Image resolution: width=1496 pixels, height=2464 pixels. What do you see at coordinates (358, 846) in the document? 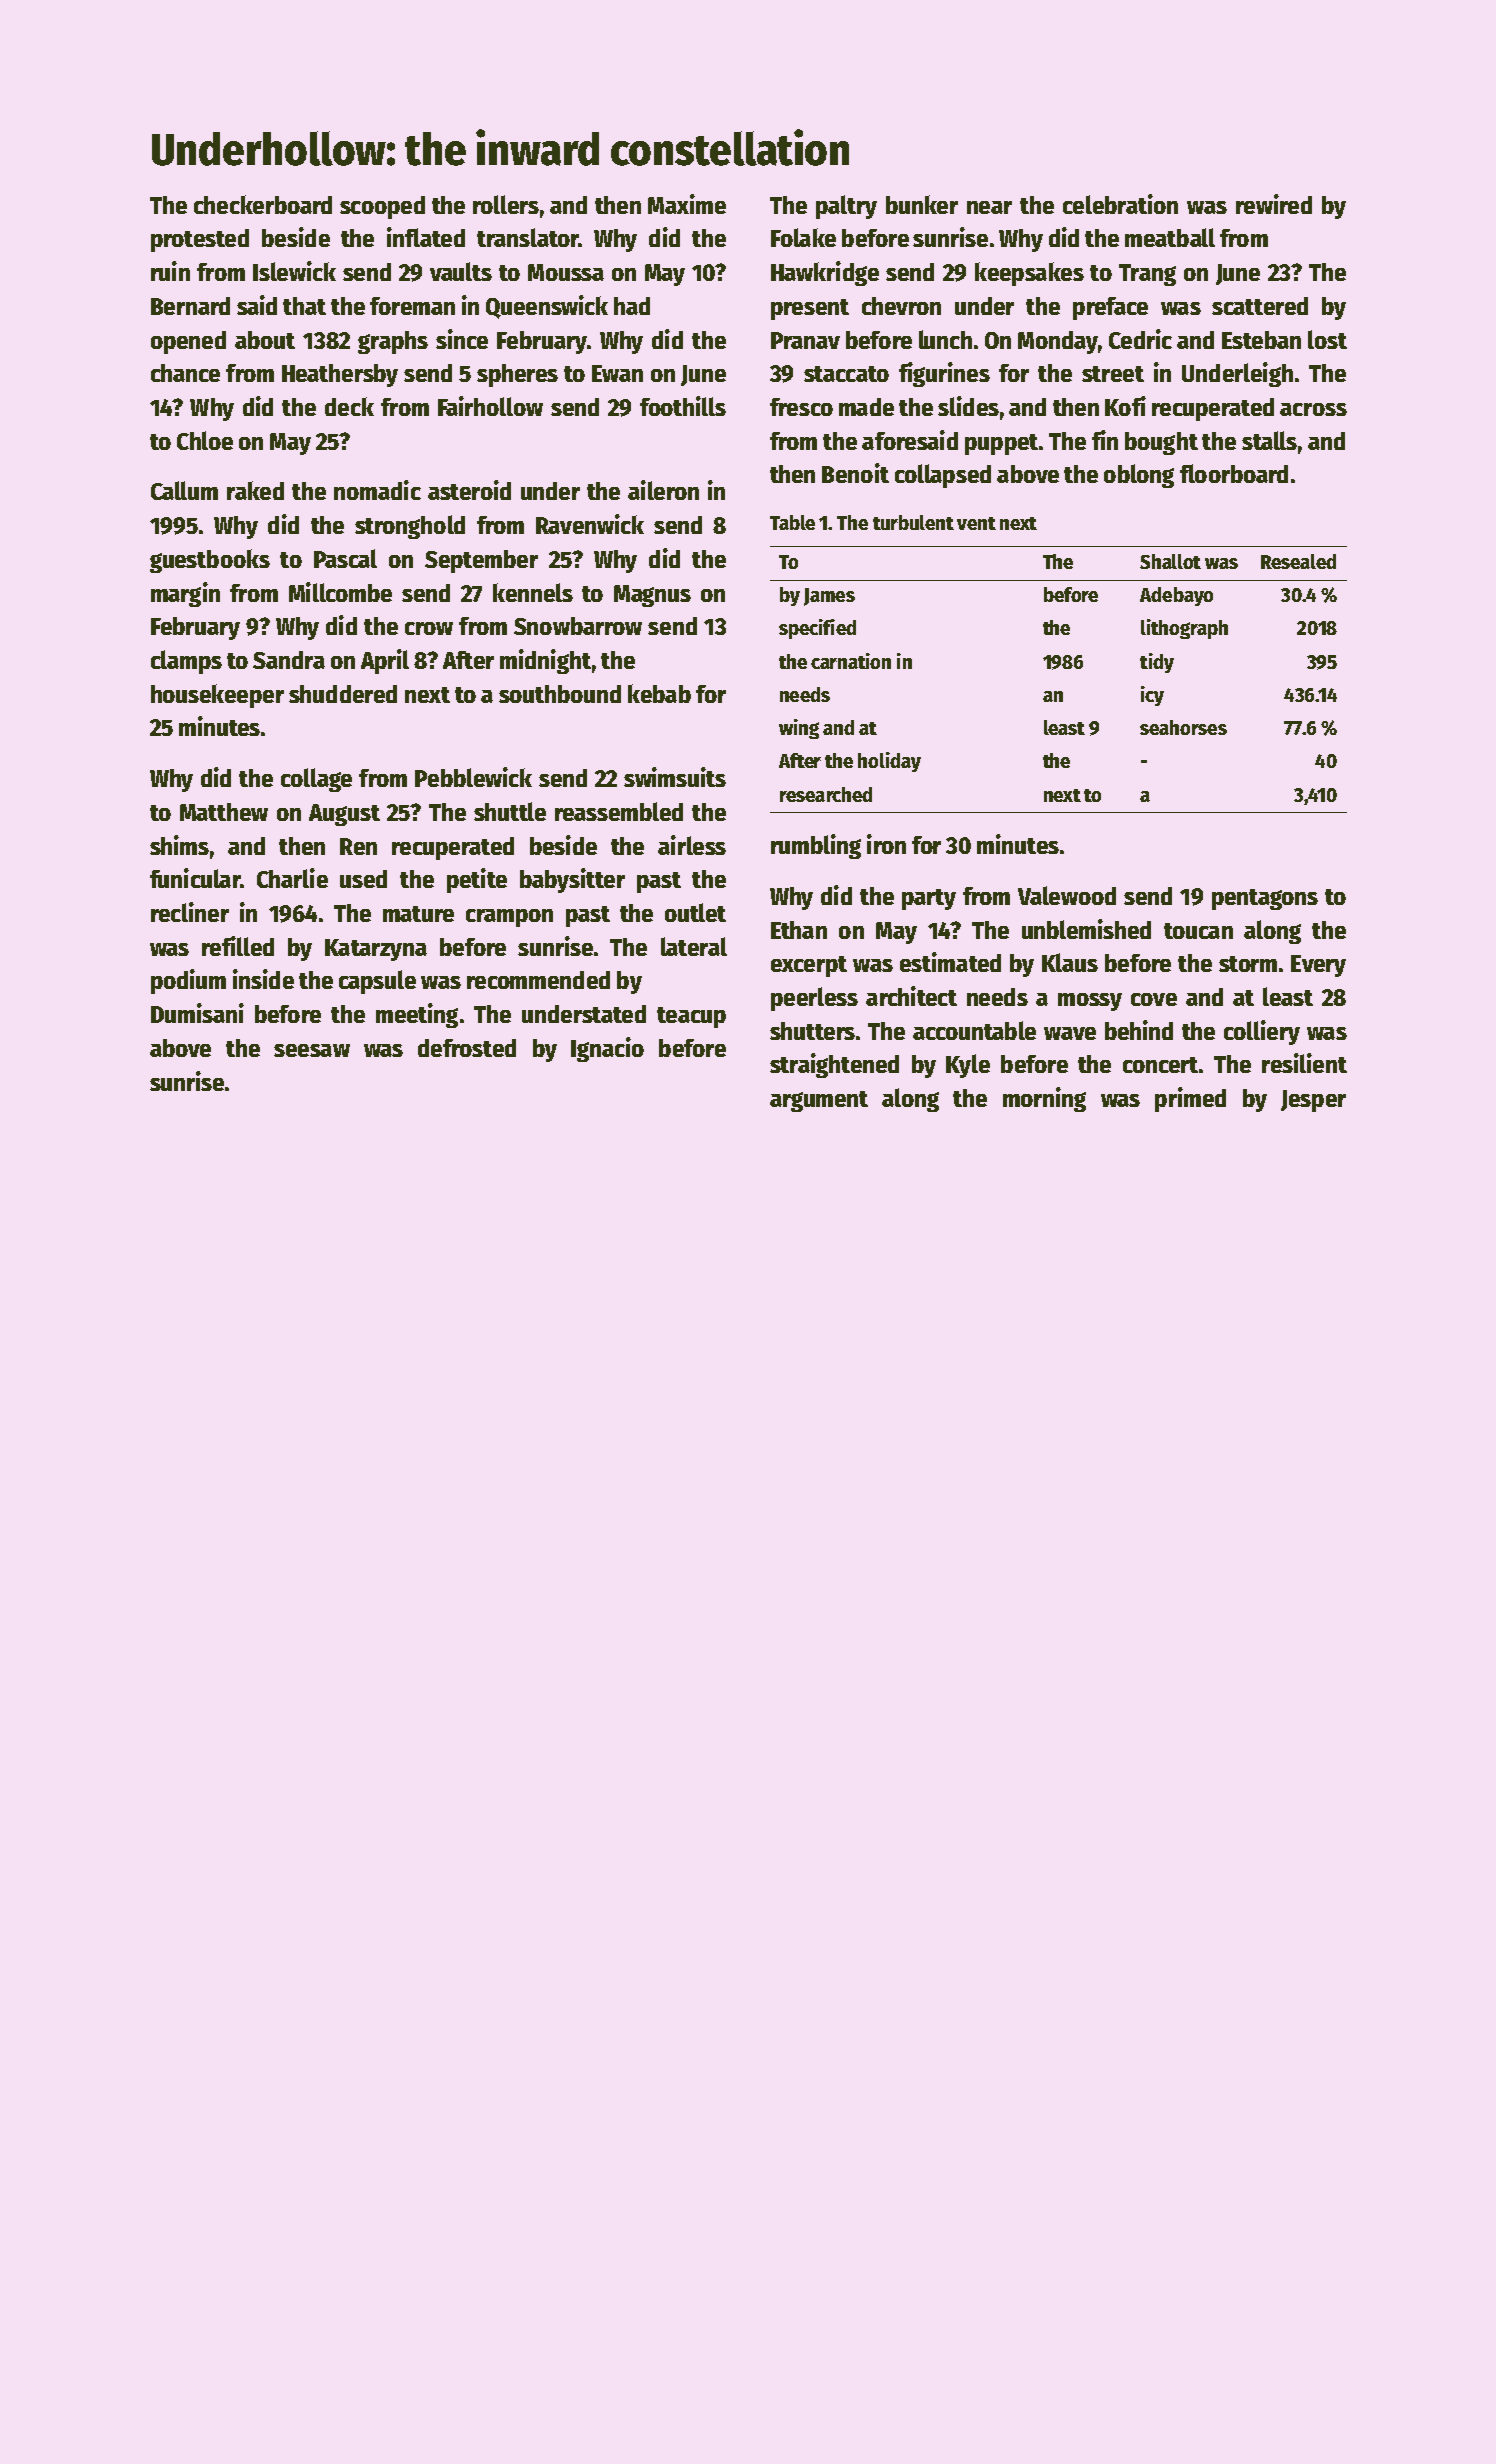
I see `Ren` at bounding box center [358, 846].
